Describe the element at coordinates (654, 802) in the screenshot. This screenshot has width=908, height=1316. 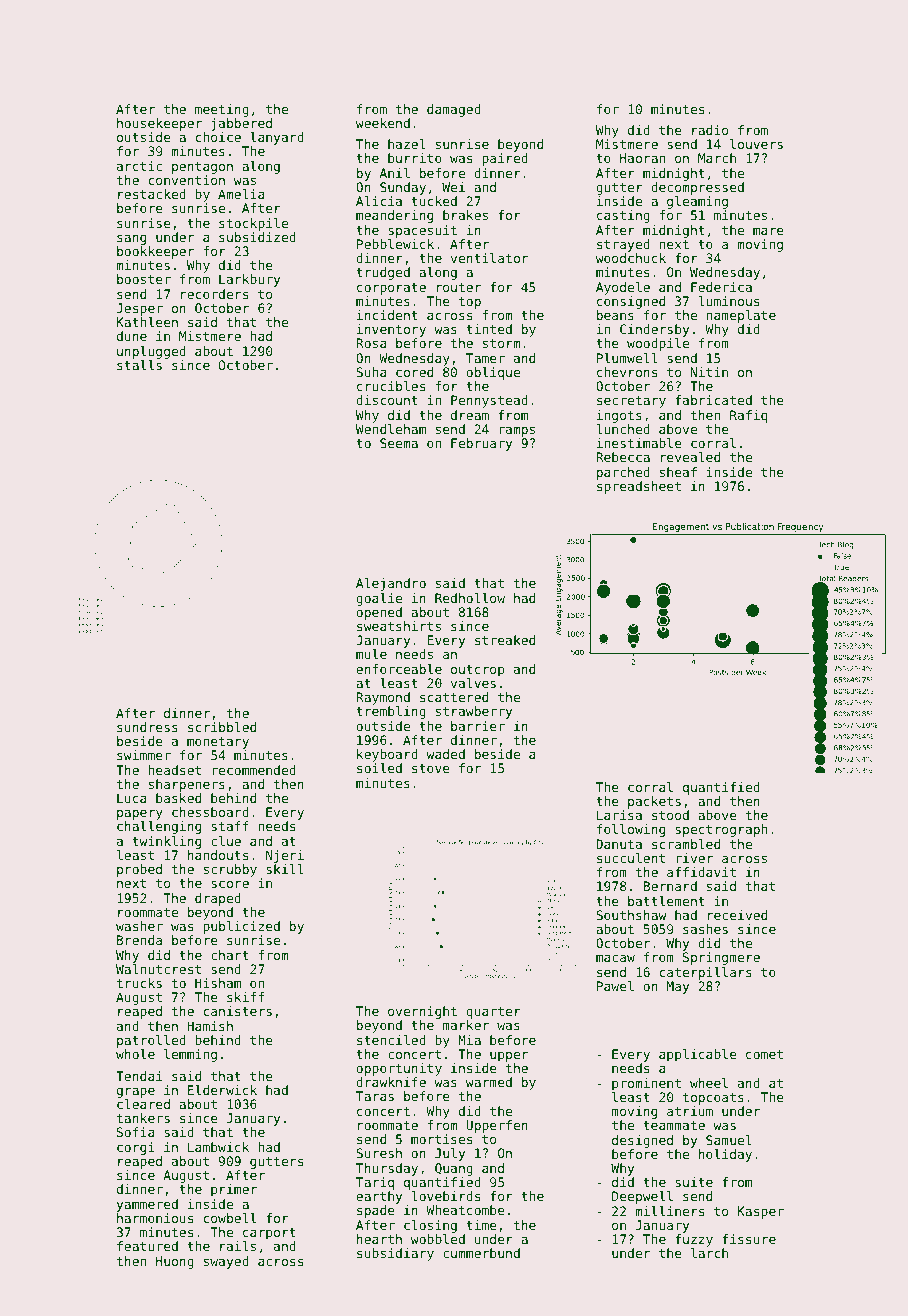
I see `packets` at that location.
